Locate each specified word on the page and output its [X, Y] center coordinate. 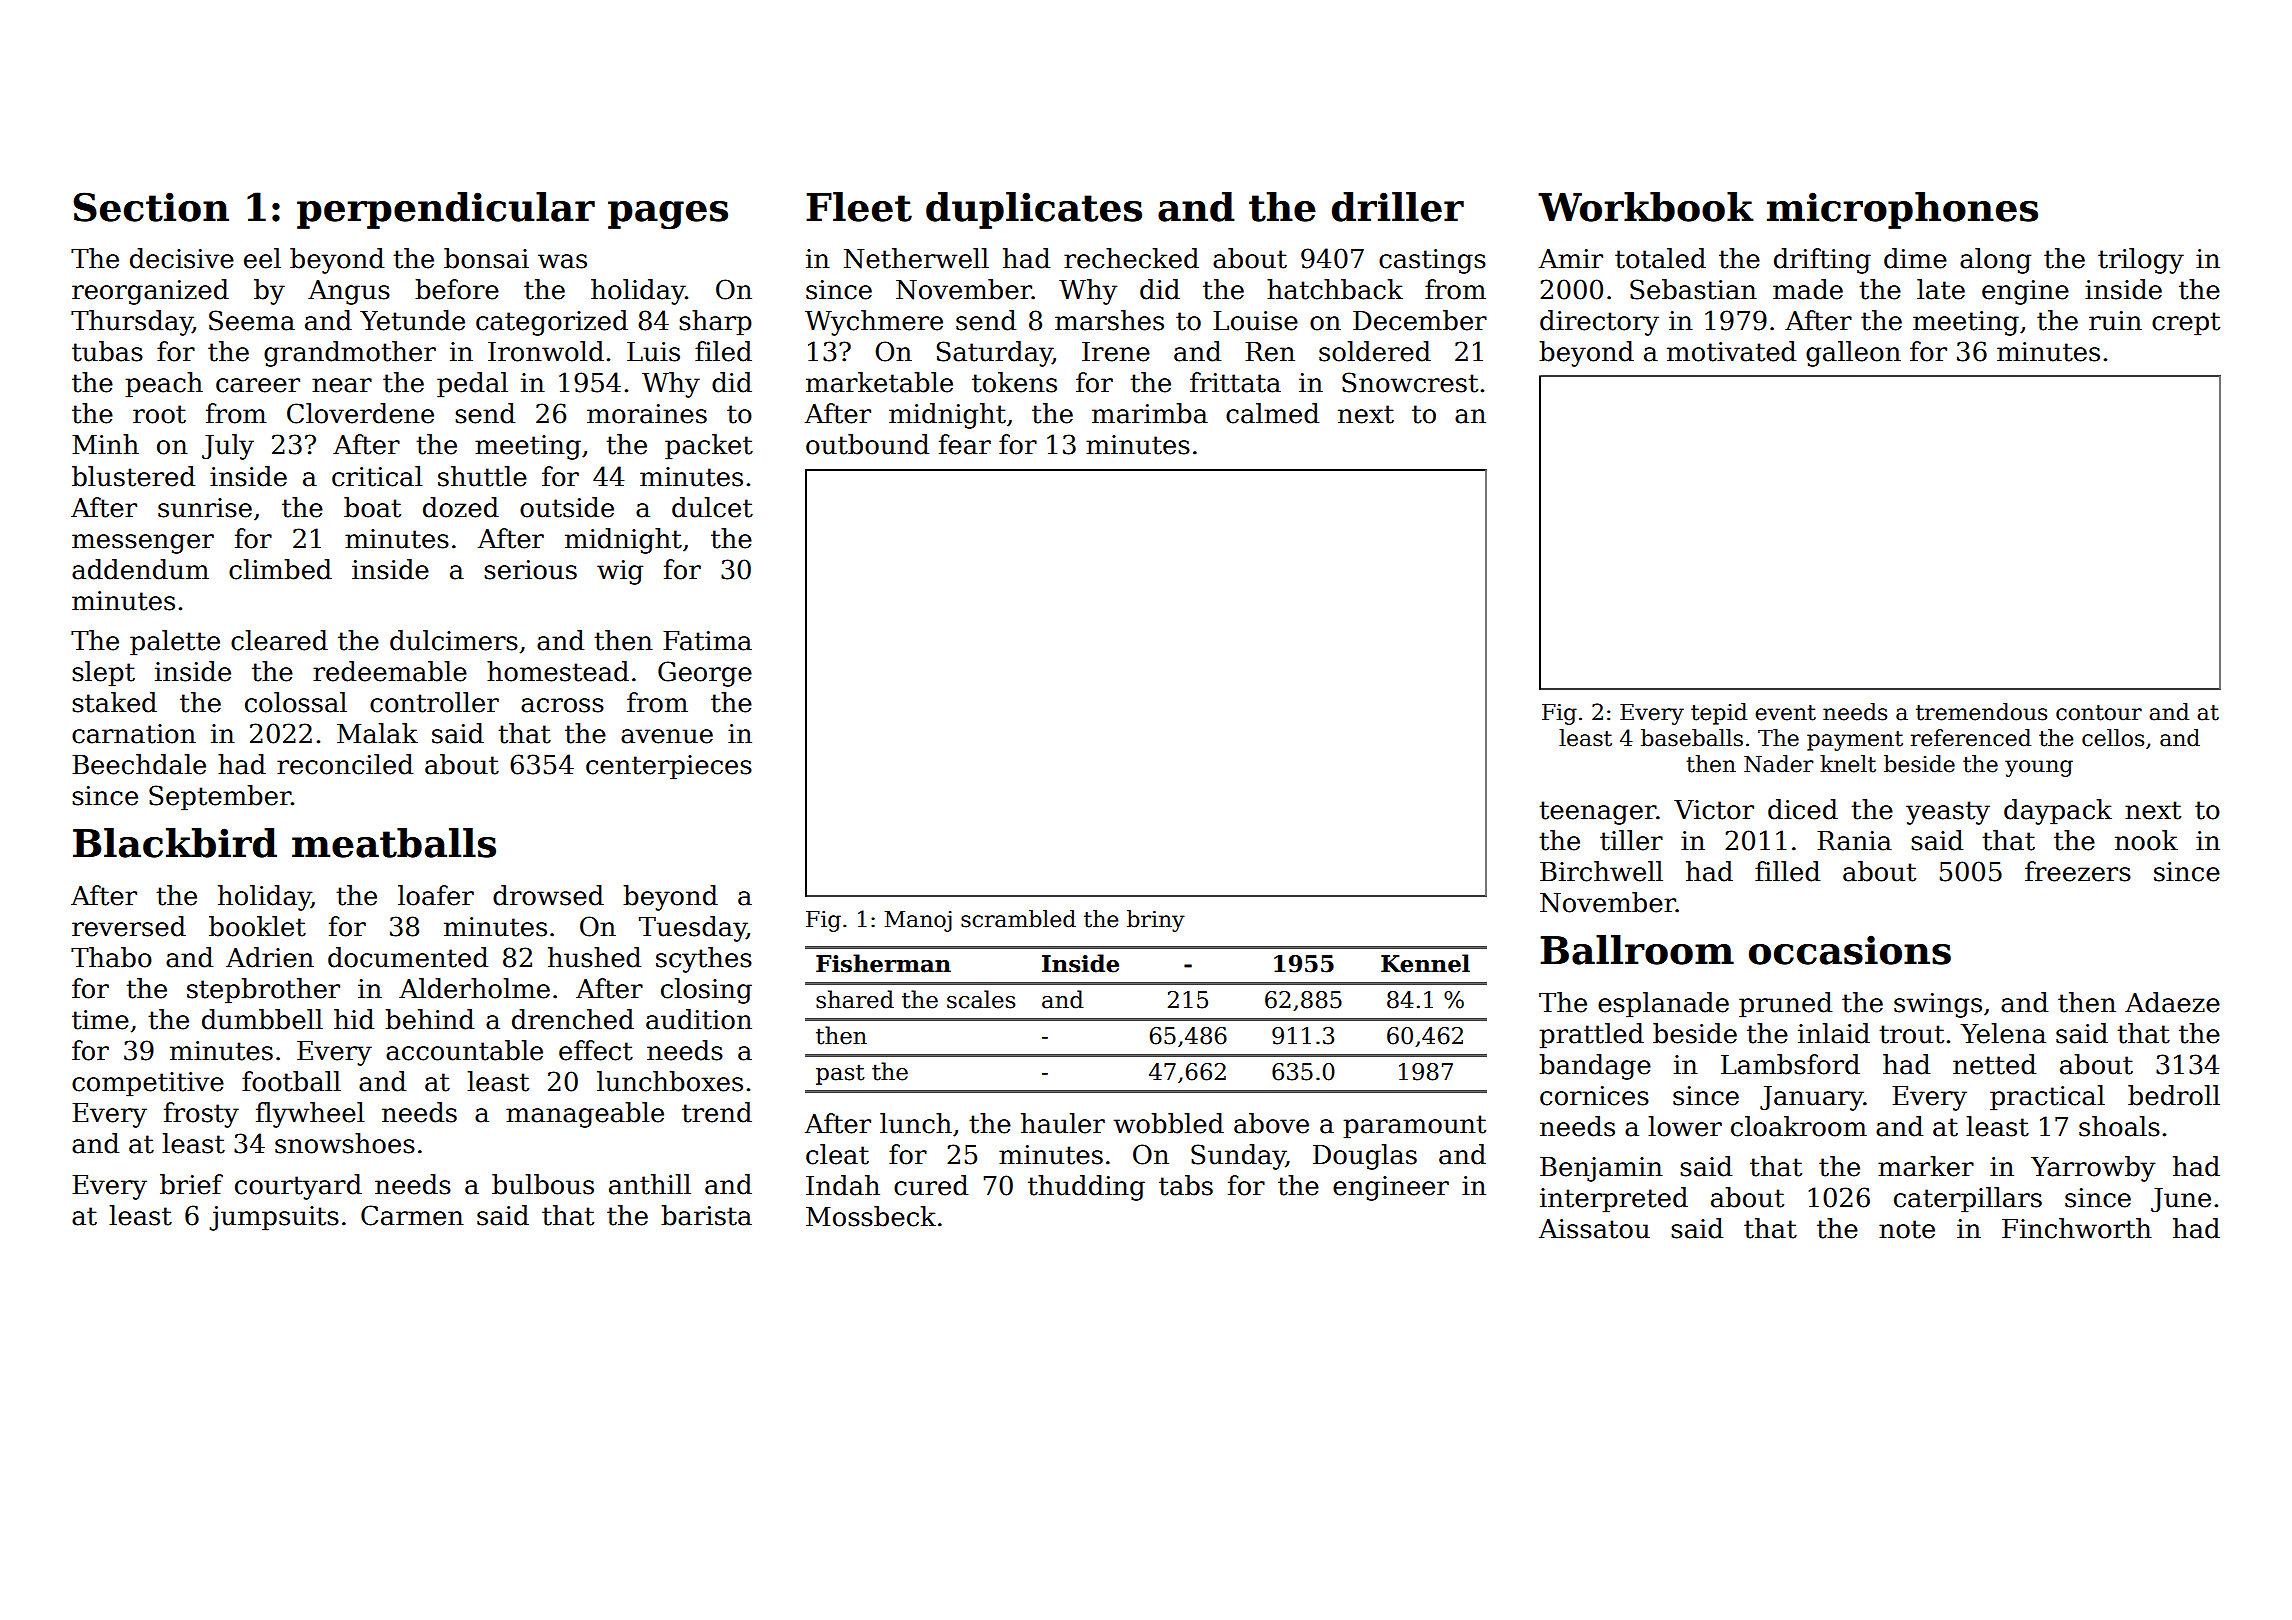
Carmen [412, 1215]
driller [1398, 207]
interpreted [1614, 1200]
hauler [1063, 1123]
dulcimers [454, 640]
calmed [1272, 413]
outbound [867, 444]
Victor [1714, 810]
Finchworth [2077, 1228]
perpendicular [446, 210]
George [705, 674]
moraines [647, 414]
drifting [1822, 261]
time [100, 1020]
